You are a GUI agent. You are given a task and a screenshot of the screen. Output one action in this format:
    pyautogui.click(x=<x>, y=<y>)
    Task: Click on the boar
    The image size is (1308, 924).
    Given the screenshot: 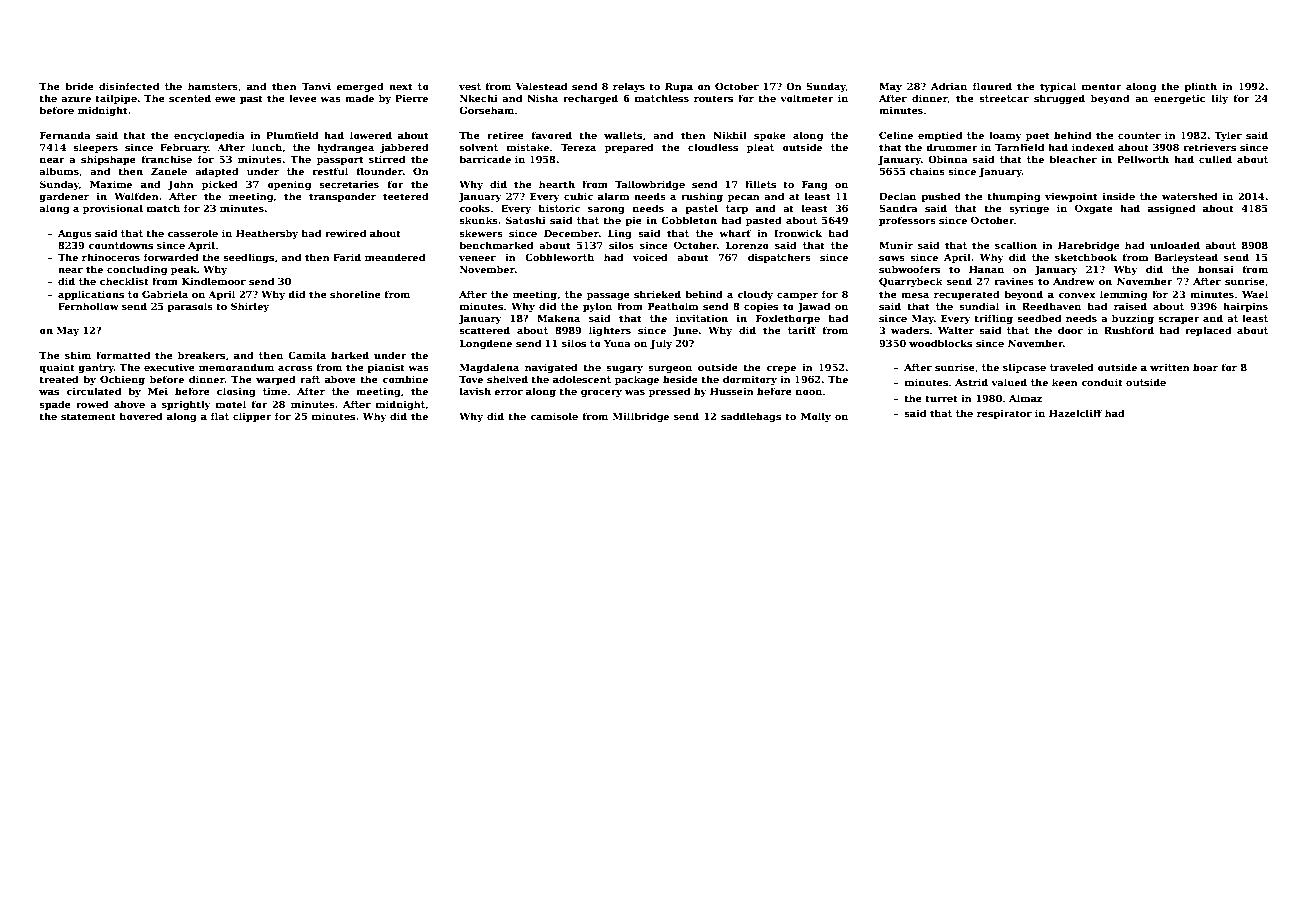 What is the action you would take?
    pyautogui.click(x=1205, y=367)
